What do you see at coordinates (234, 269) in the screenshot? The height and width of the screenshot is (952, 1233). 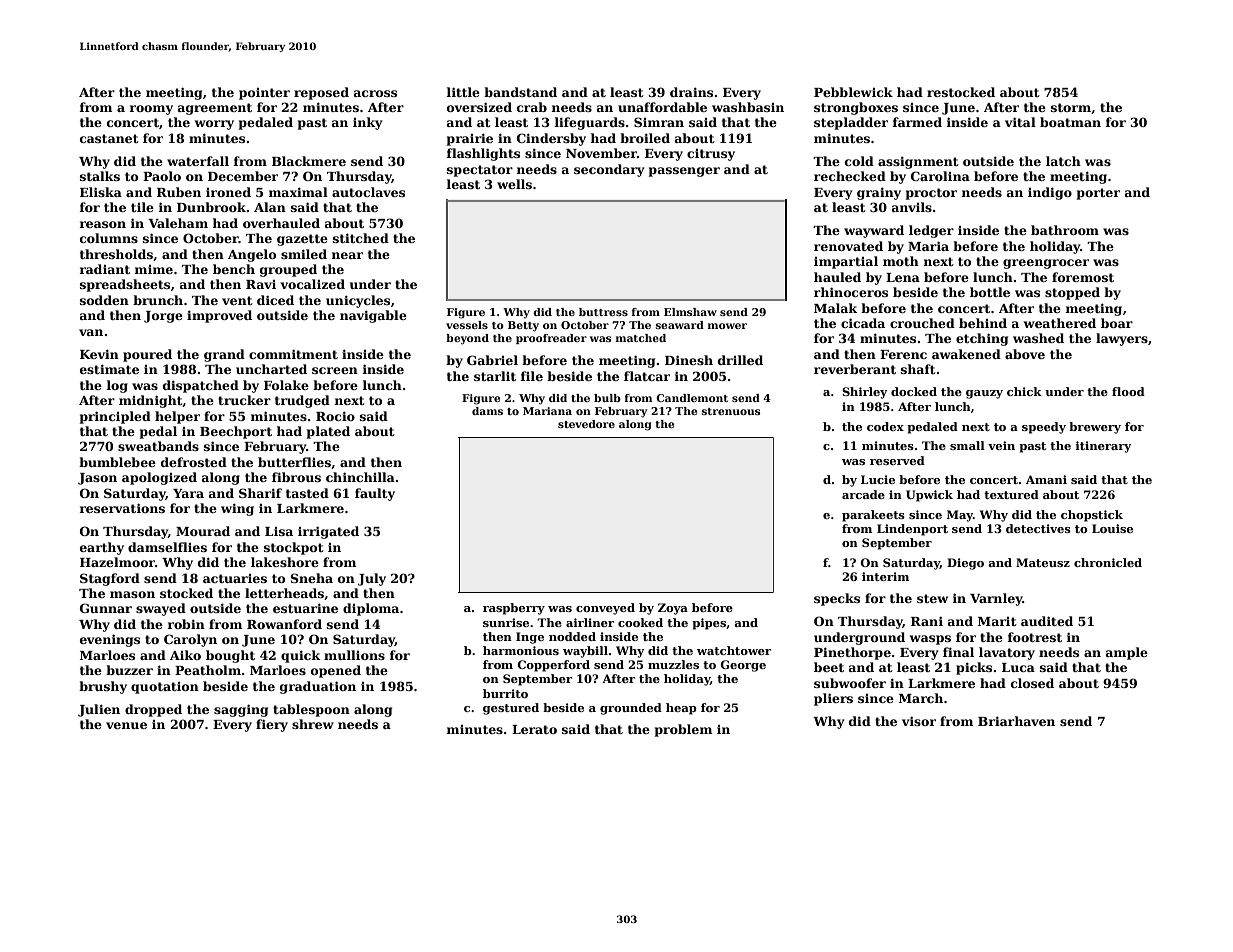 I see `bench` at bounding box center [234, 269].
